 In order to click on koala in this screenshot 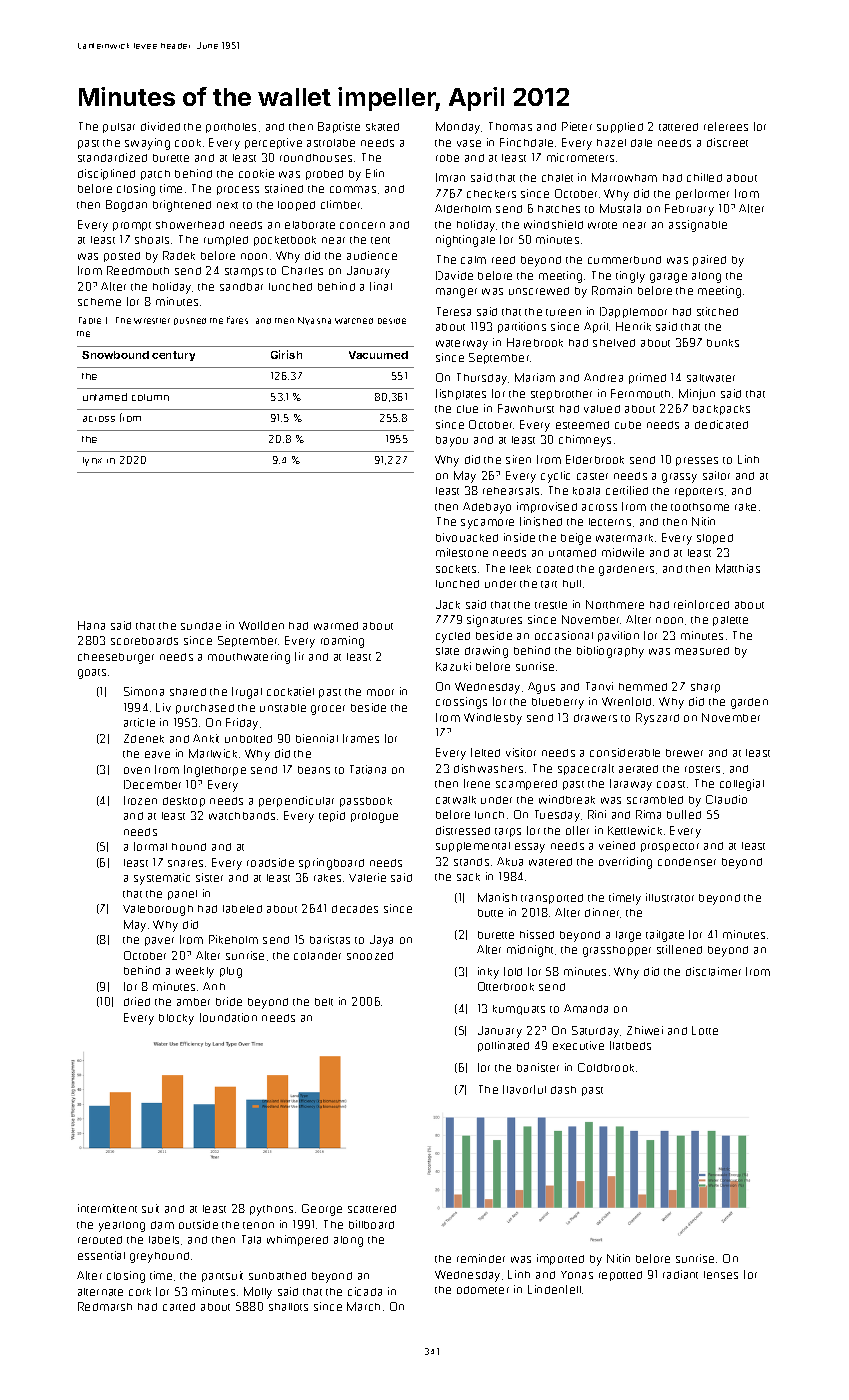, I will do `click(586, 491)`.
